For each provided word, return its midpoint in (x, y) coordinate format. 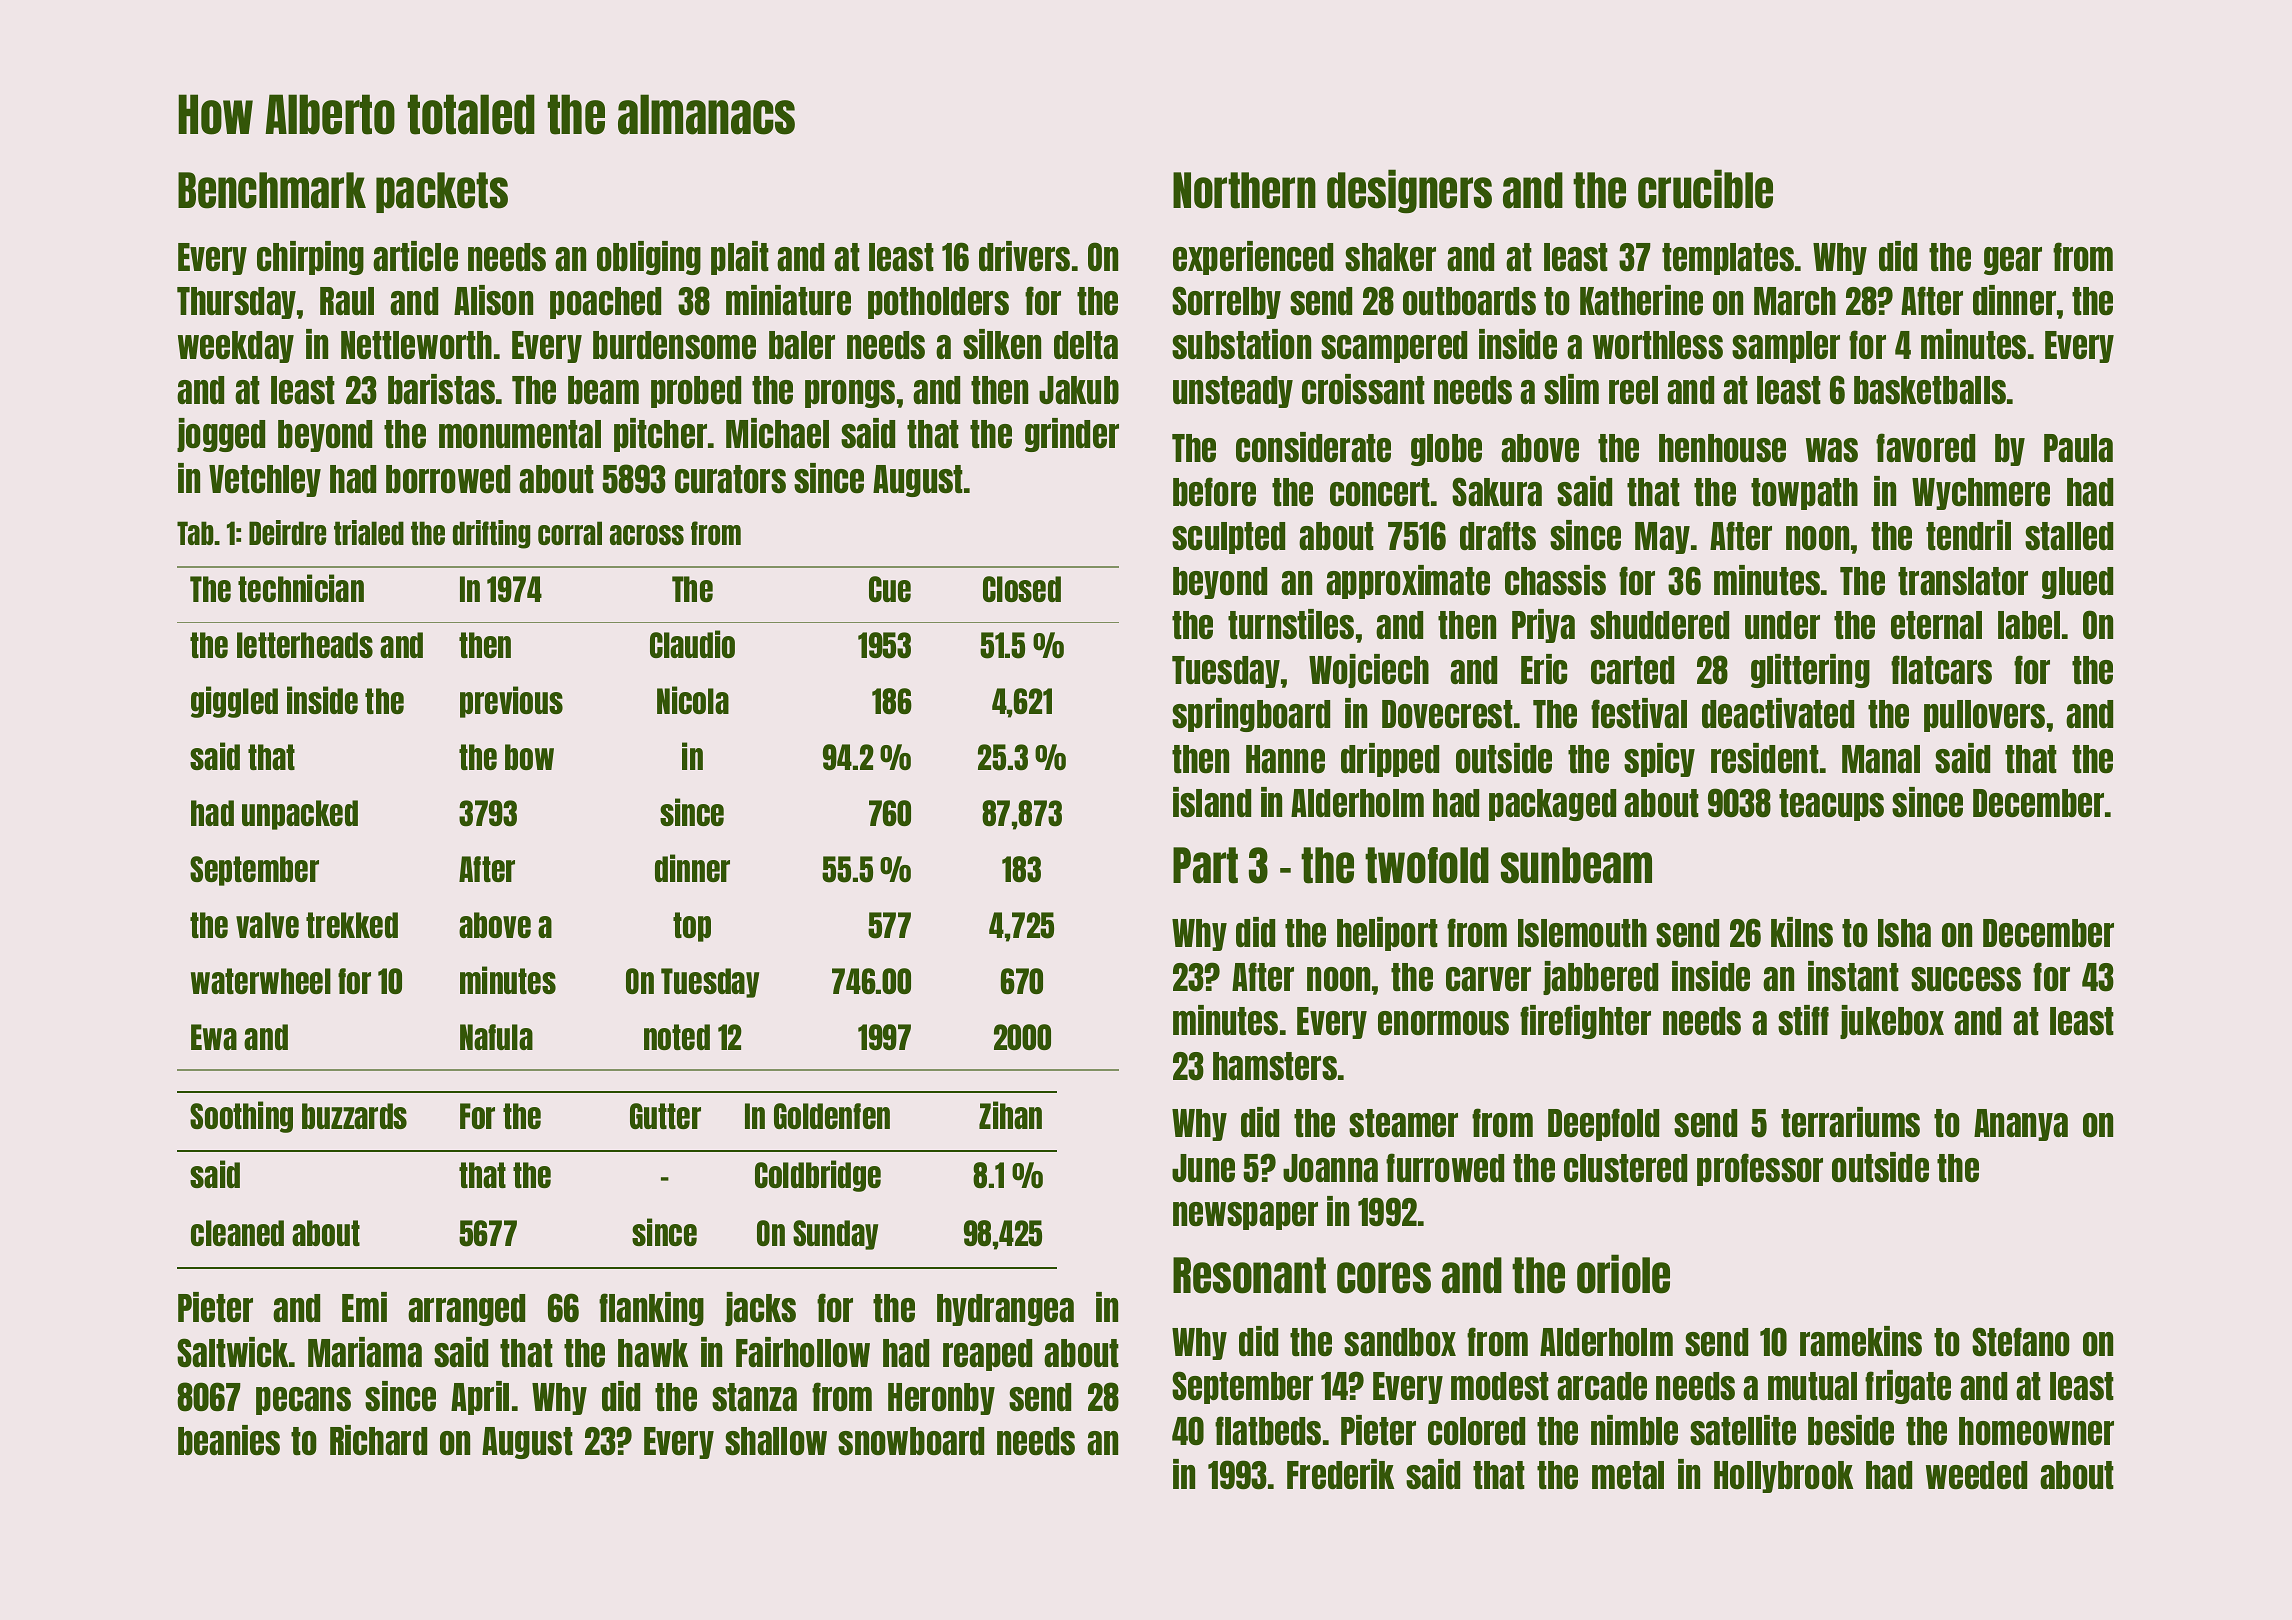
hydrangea (1005, 1310)
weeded (1976, 1475)
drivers (1024, 256)
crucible (1705, 189)
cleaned (237, 1233)
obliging (649, 258)
